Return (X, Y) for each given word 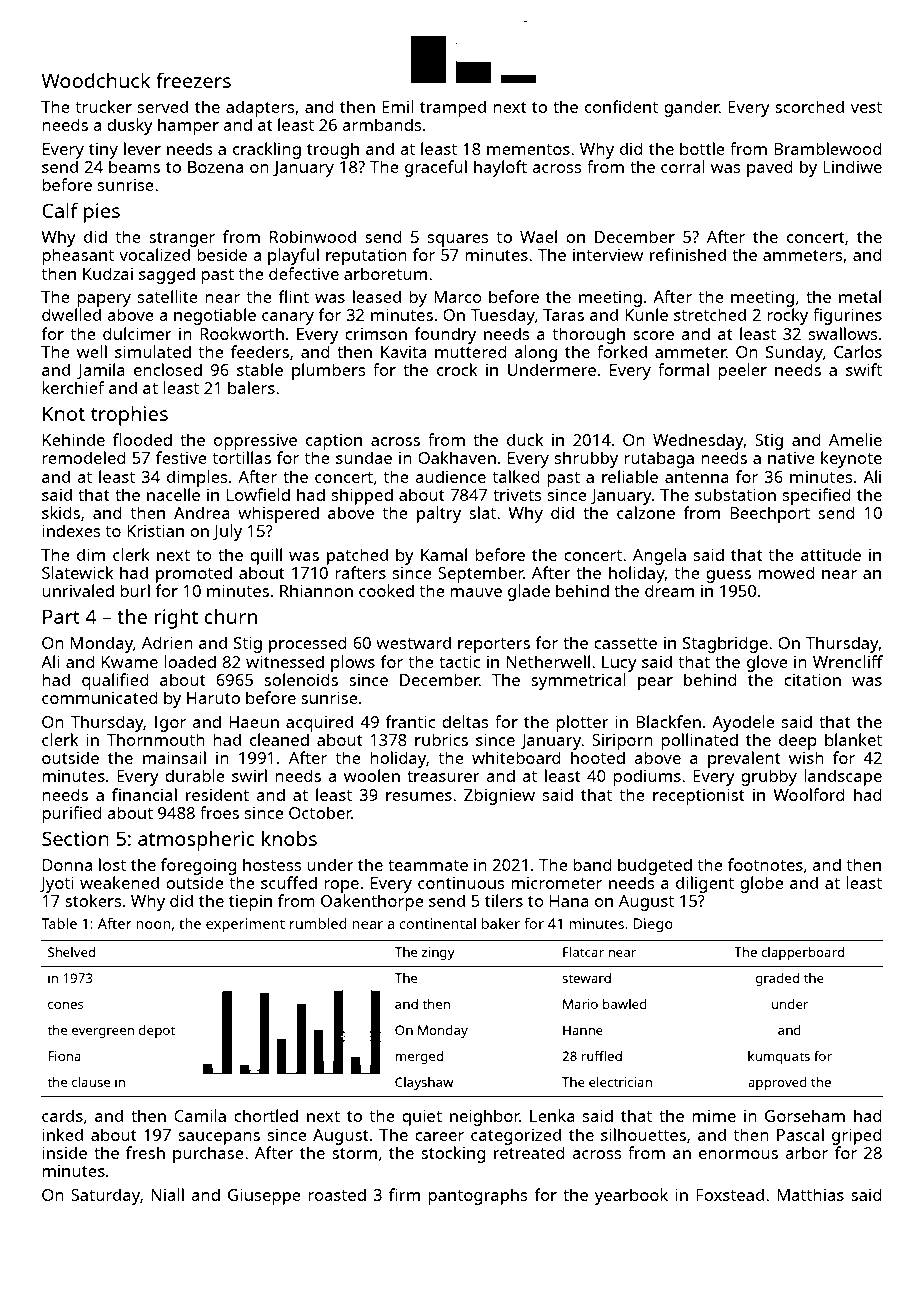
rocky (787, 316)
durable (195, 775)
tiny (103, 151)
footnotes (765, 864)
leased (377, 296)
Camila (200, 1115)
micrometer (556, 883)
